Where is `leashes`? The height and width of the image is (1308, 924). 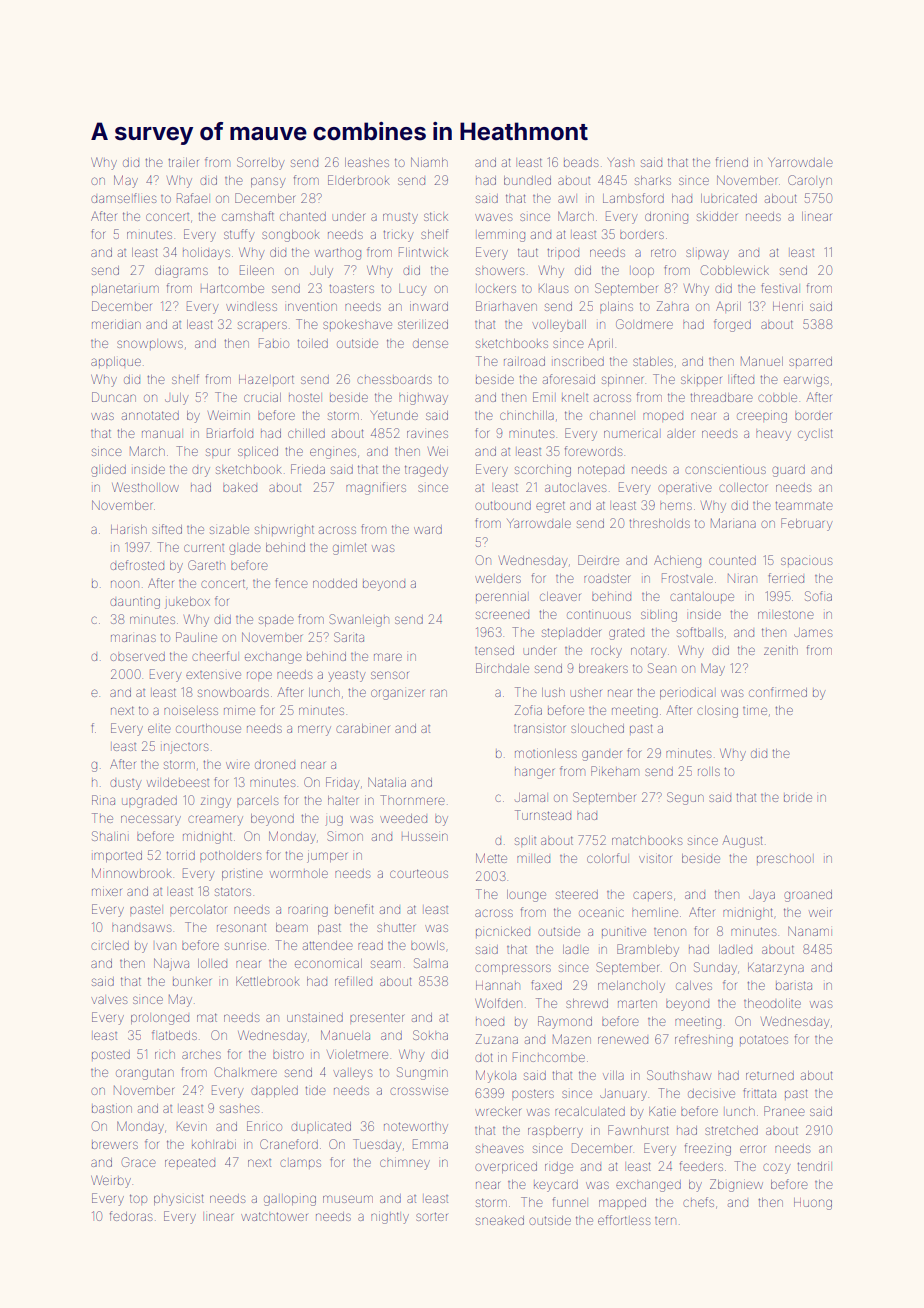 leashes is located at coordinates (367, 162).
